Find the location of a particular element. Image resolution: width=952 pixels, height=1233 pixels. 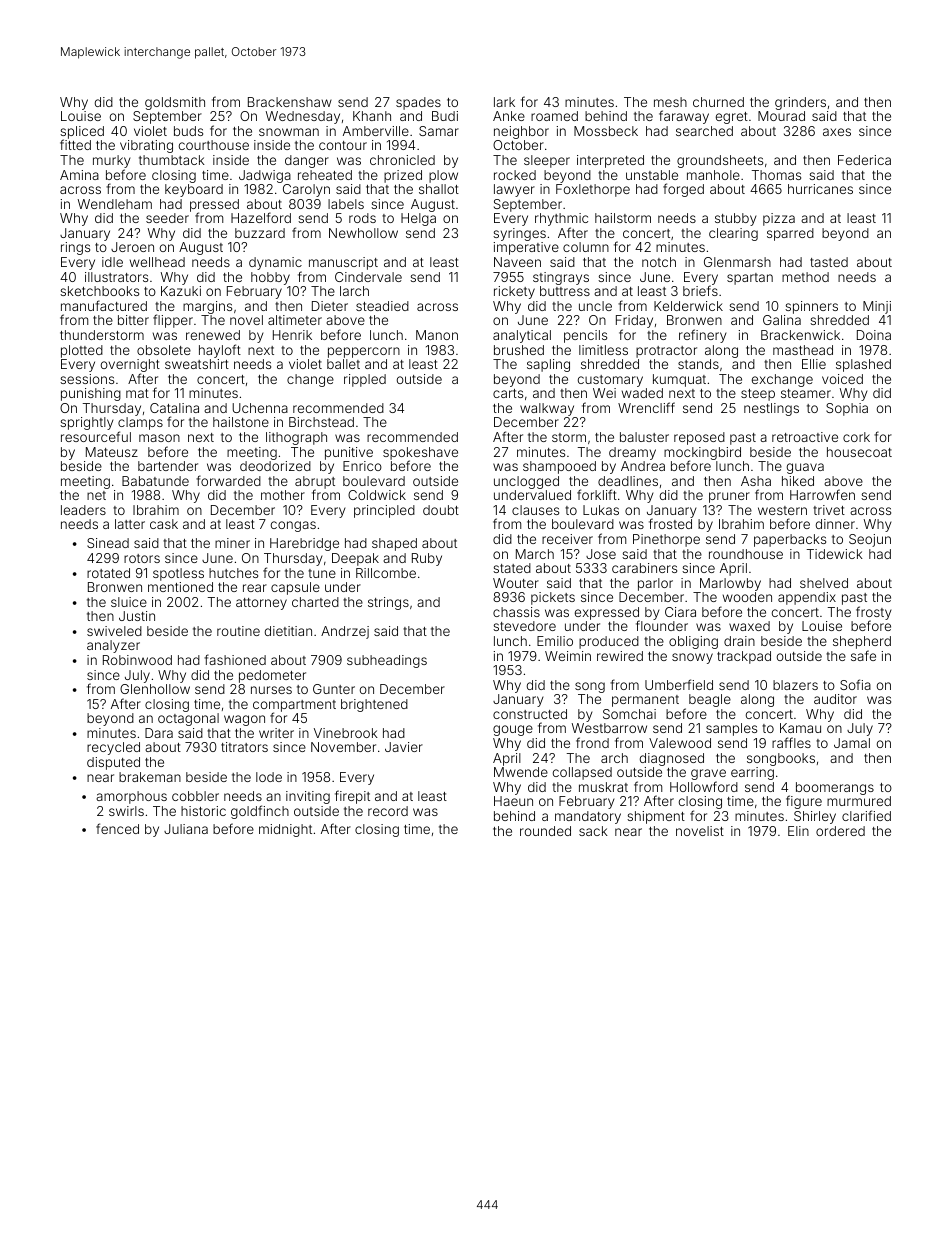

Pinethorpe is located at coordinates (666, 540).
